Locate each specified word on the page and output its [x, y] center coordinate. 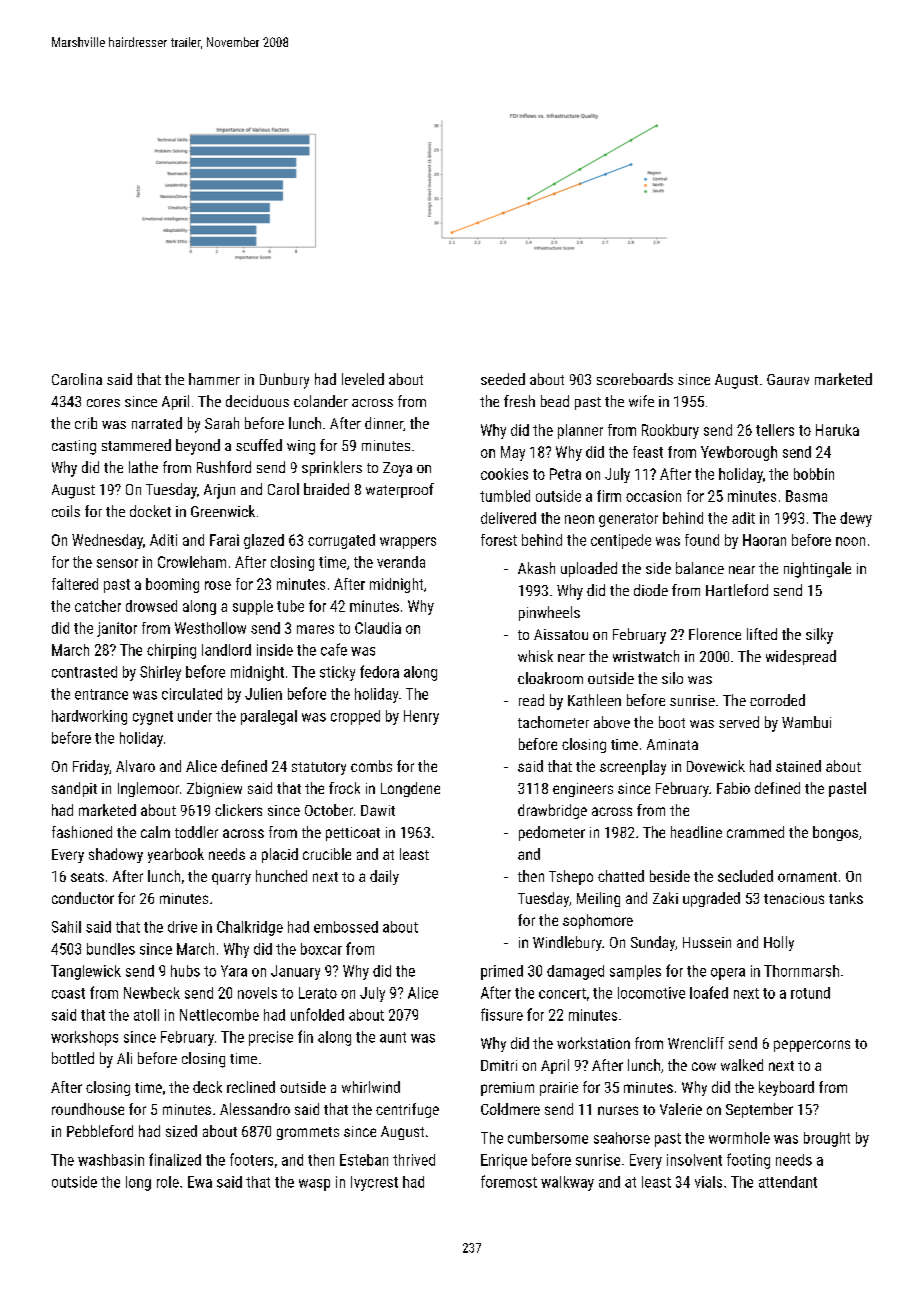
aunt [393, 1037]
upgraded [711, 899]
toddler [196, 832]
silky [819, 636]
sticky [337, 673]
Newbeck [152, 993]
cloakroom [550, 678]
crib [86, 423]
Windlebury [567, 943]
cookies [504, 474]
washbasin [111, 1160]
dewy [856, 519]
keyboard [786, 1088]
